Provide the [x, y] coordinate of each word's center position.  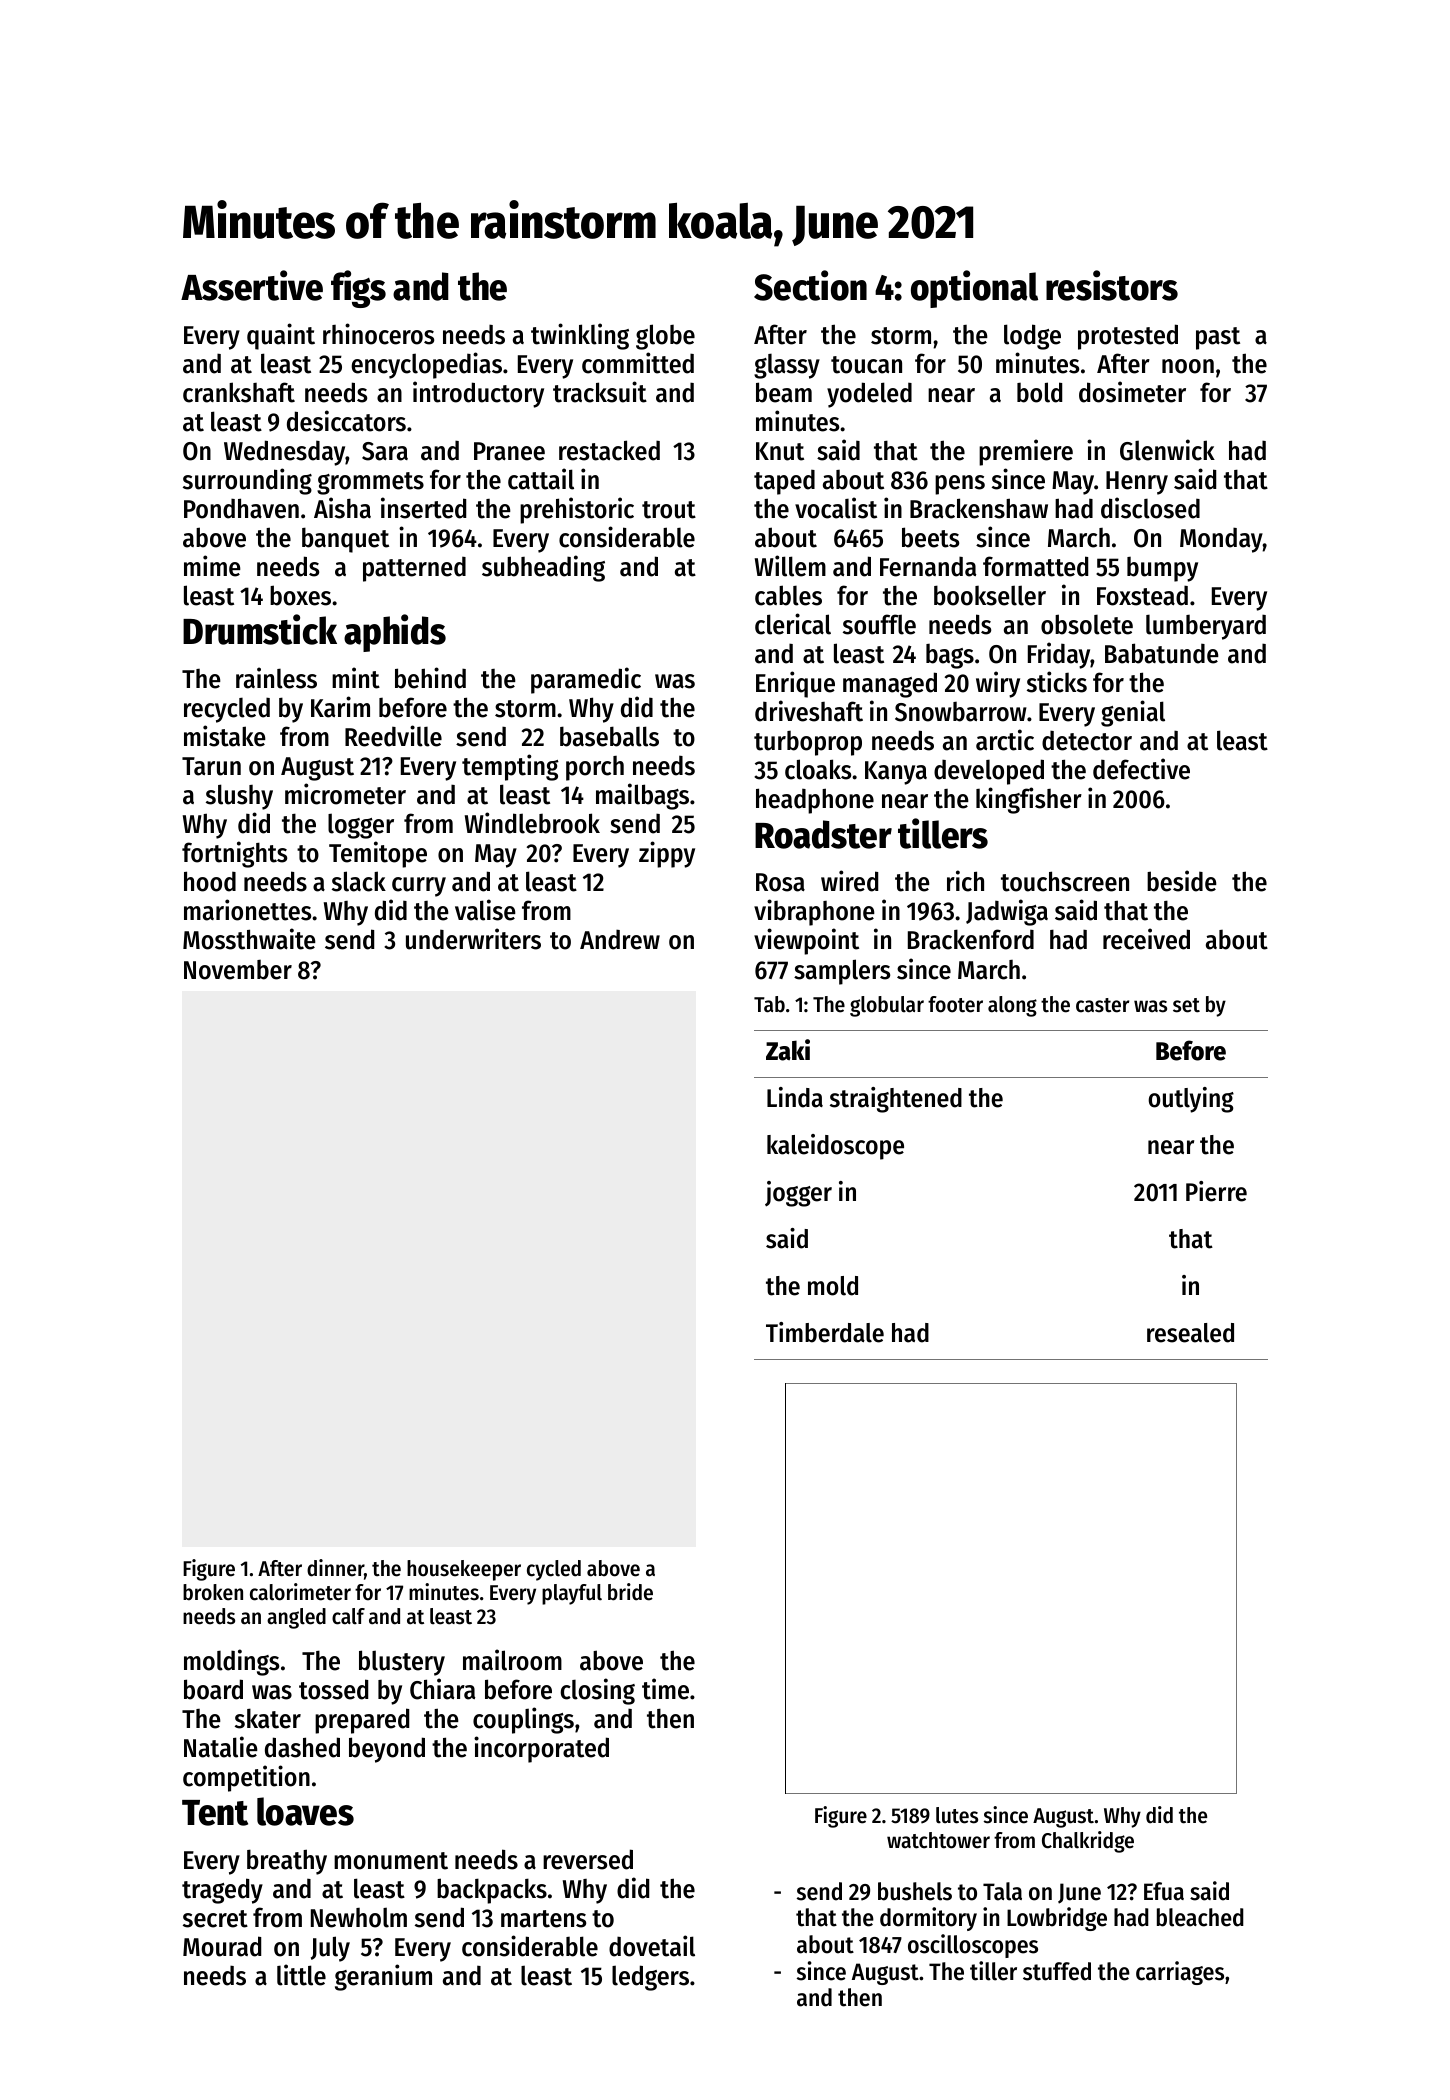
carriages [1180, 1973]
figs [358, 289]
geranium [383, 1977]
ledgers [650, 1978]
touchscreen [1065, 881]
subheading [543, 568]
